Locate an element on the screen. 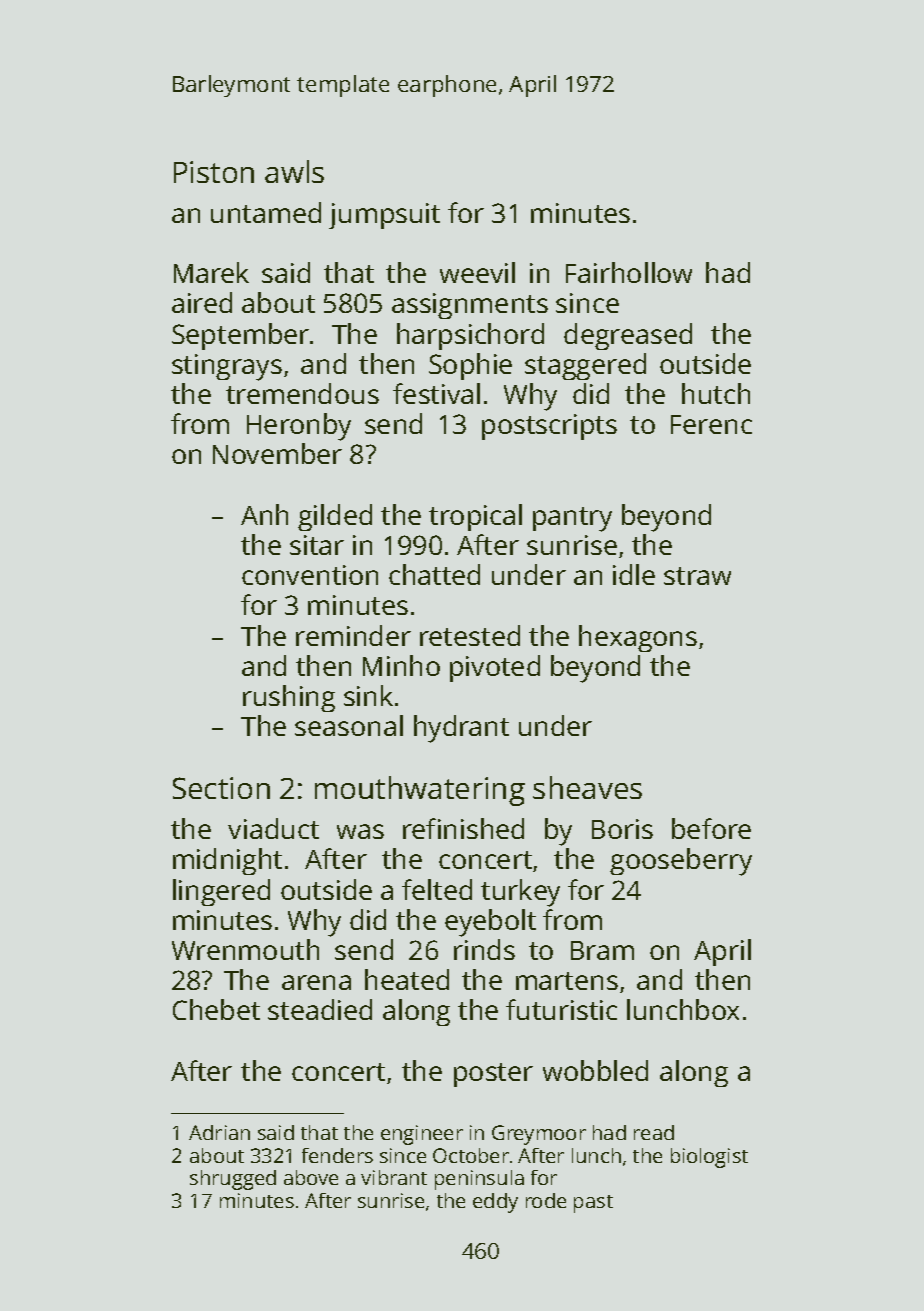  straw is located at coordinates (697, 576).
